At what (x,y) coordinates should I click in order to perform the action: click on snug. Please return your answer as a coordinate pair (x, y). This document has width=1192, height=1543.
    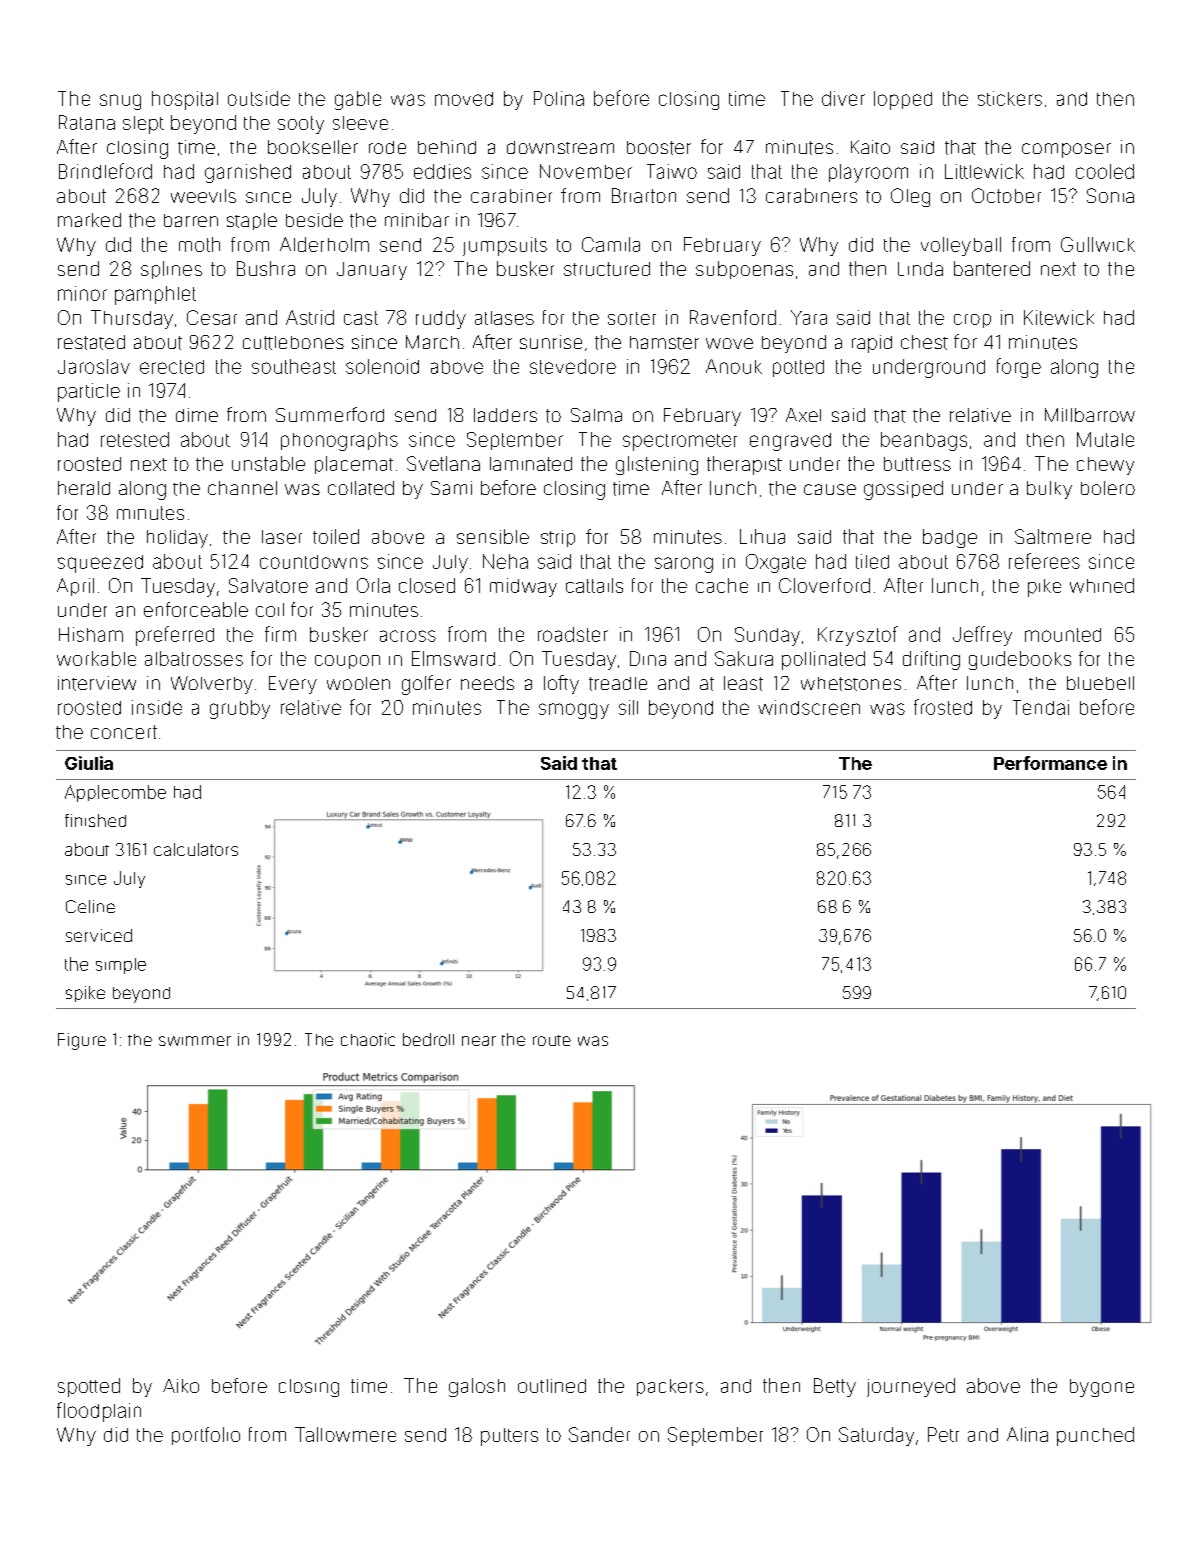
    Looking at the image, I should click on (120, 102).
